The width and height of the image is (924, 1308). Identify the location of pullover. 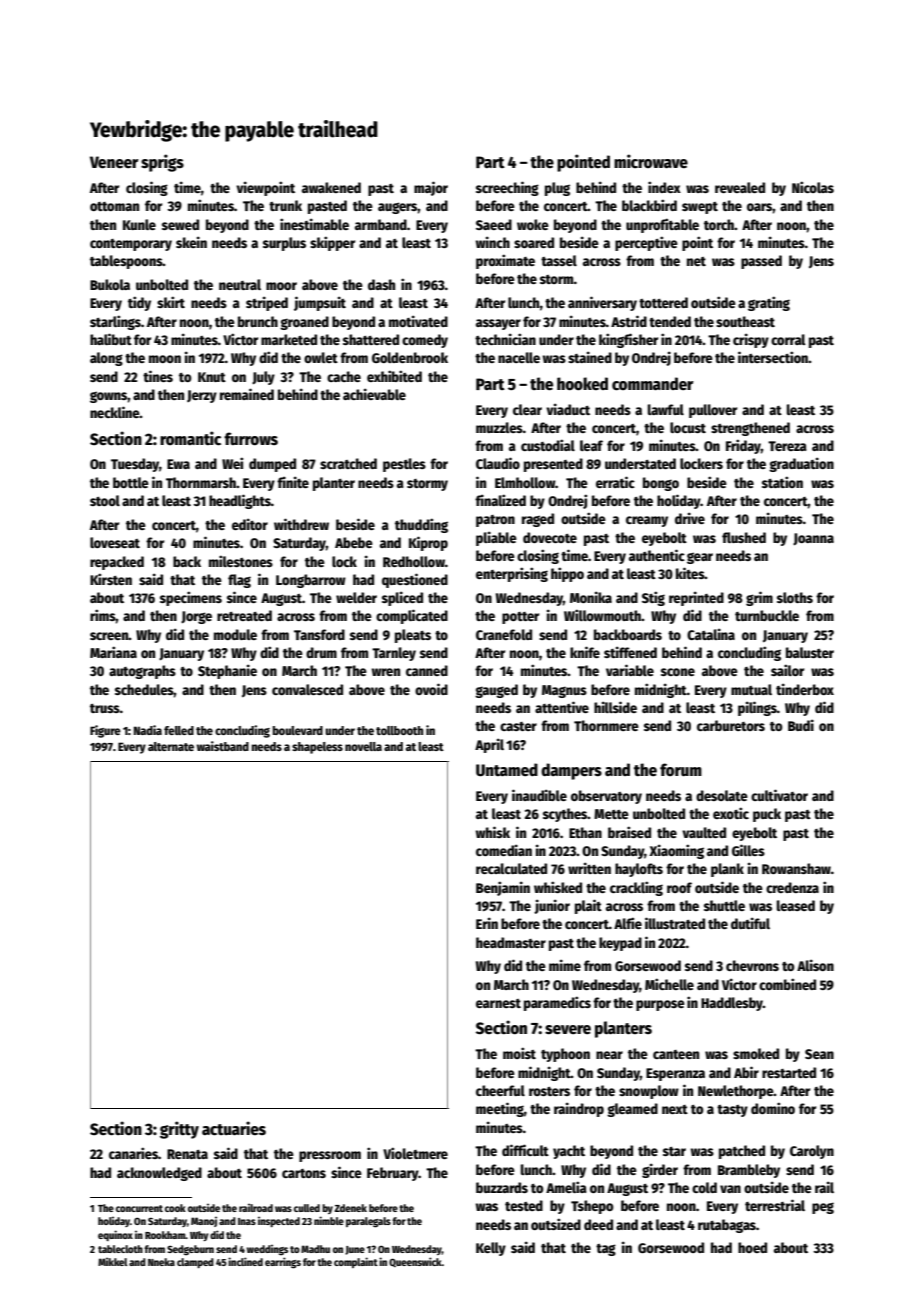
(713, 411).
